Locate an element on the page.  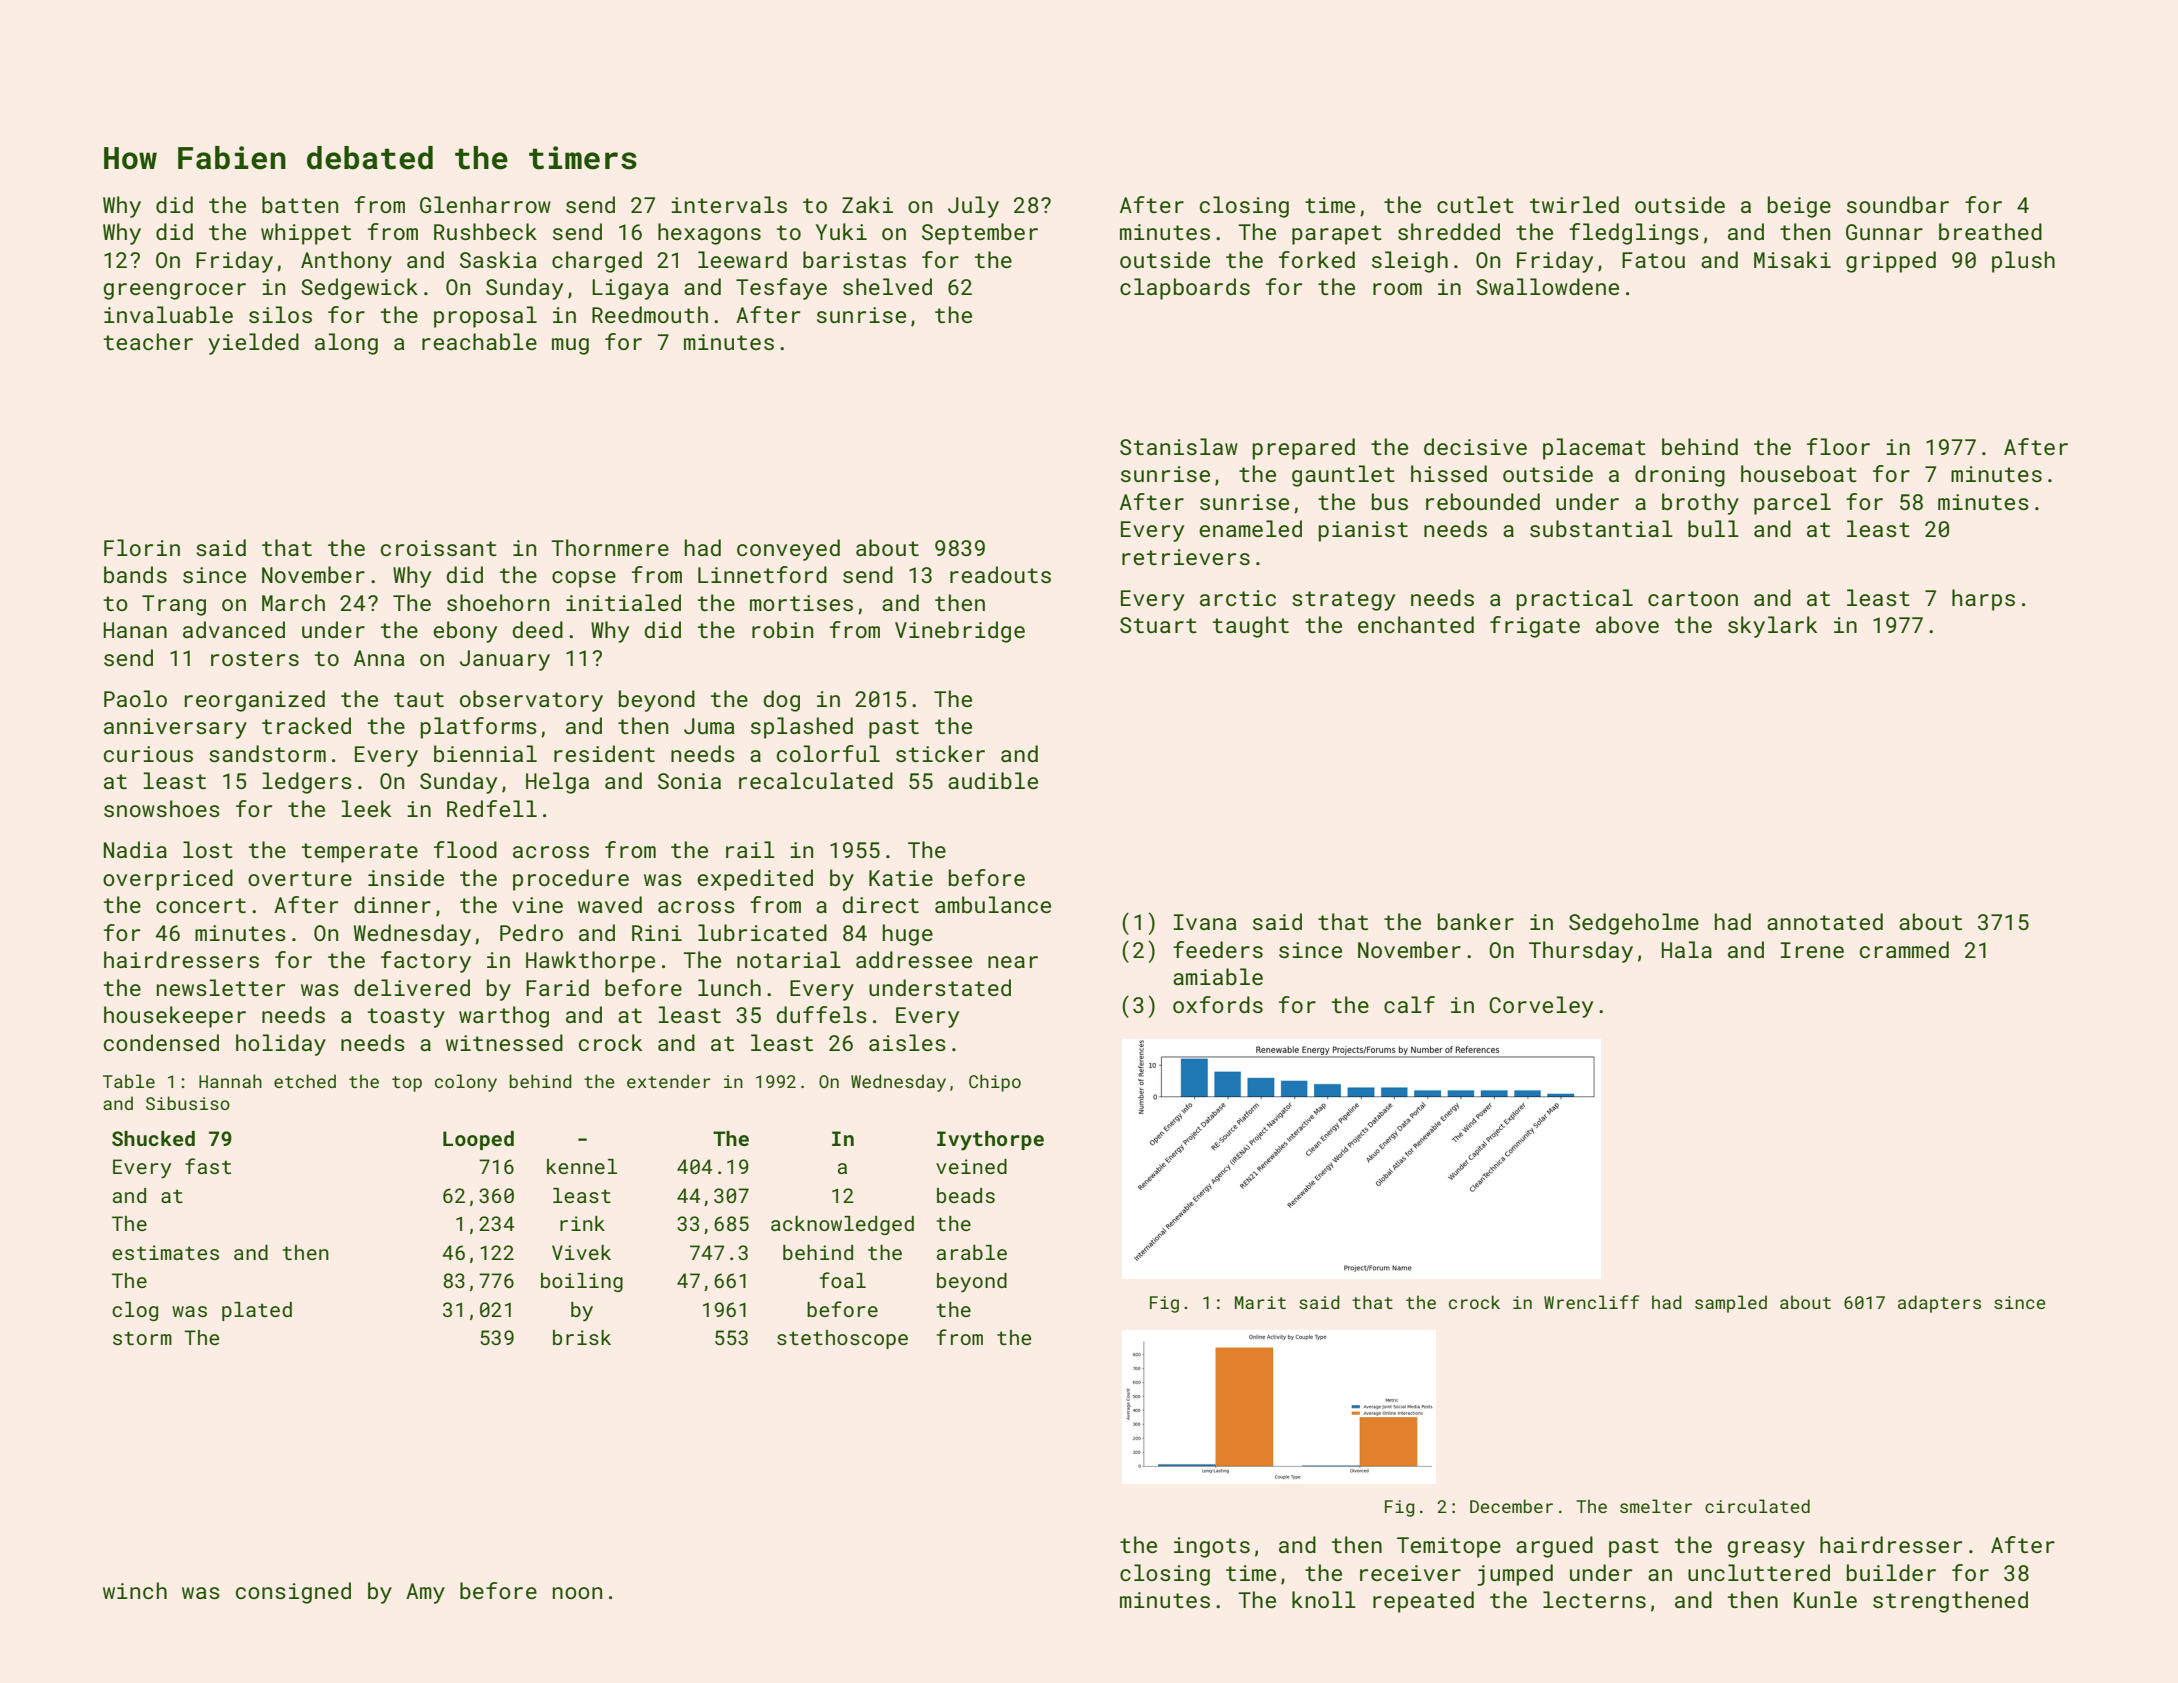
consigned is located at coordinates (293, 1593).
